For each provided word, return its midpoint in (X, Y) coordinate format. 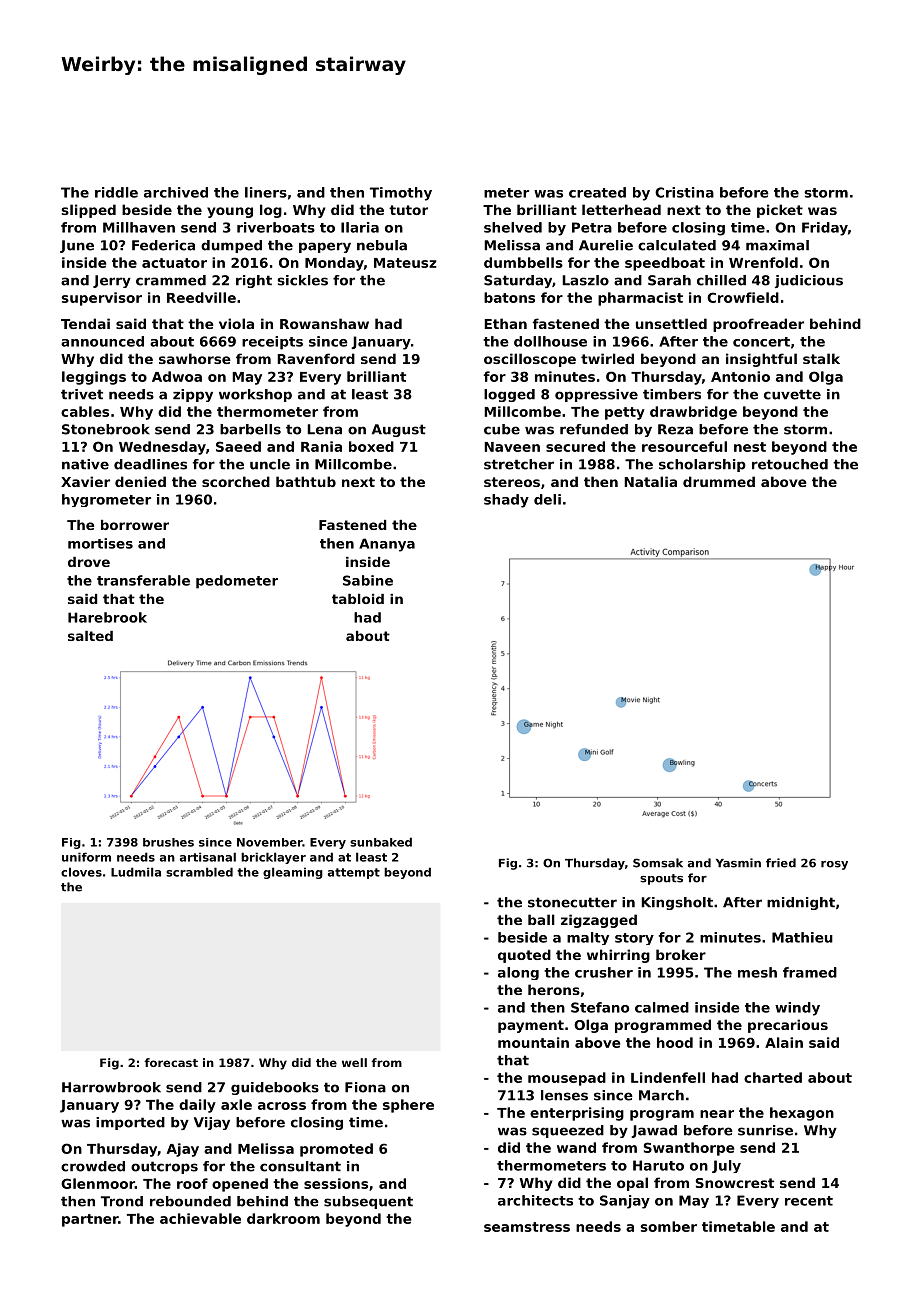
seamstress (527, 1227)
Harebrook (107, 617)
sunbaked (381, 842)
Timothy (401, 194)
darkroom (283, 1218)
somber (668, 1226)
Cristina (684, 192)
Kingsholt (677, 903)
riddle (116, 192)
